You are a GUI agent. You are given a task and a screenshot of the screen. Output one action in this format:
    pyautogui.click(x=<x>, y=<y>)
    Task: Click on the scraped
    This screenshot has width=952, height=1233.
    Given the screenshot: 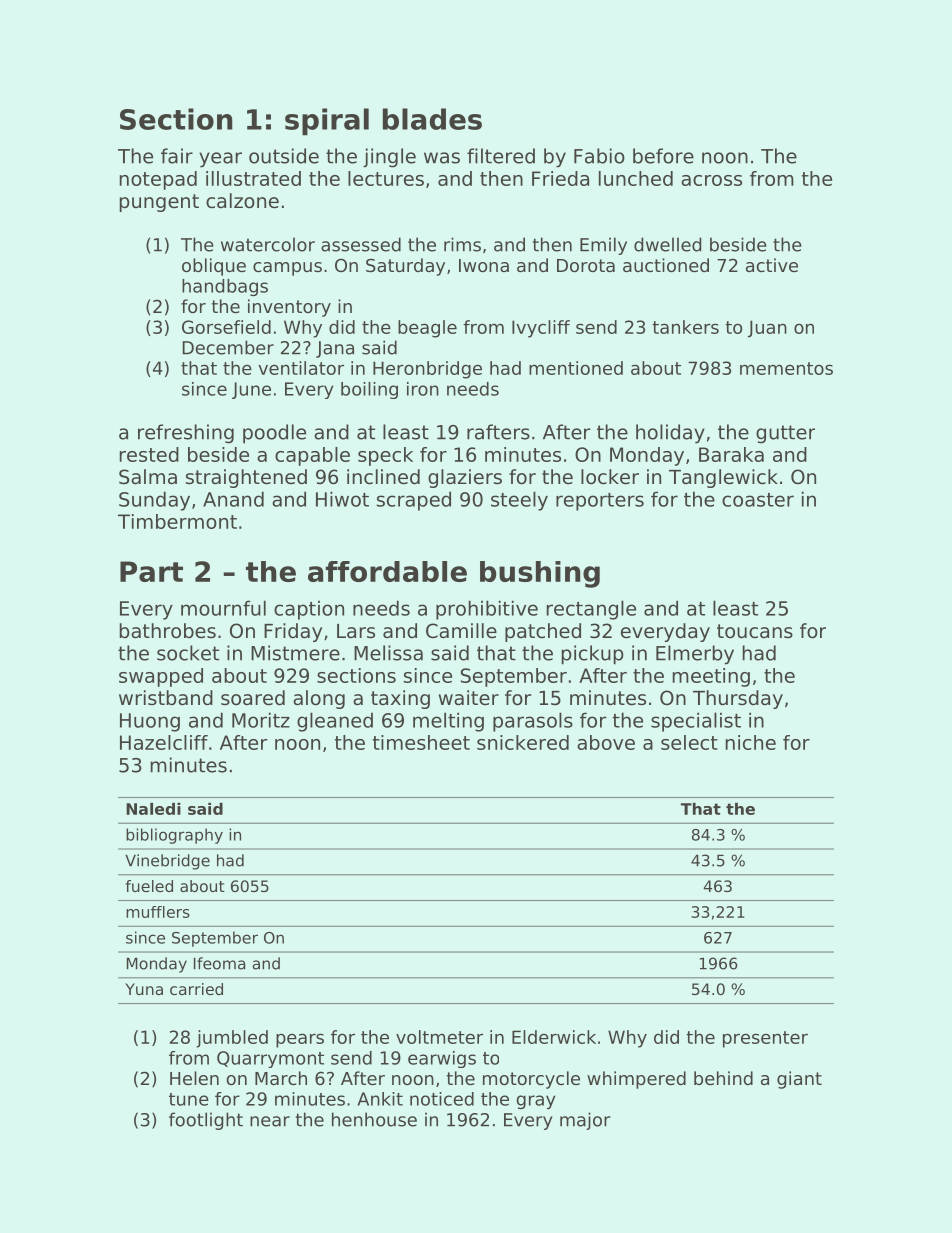 What is the action you would take?
    pyautogui.click(x=414, y=501)
